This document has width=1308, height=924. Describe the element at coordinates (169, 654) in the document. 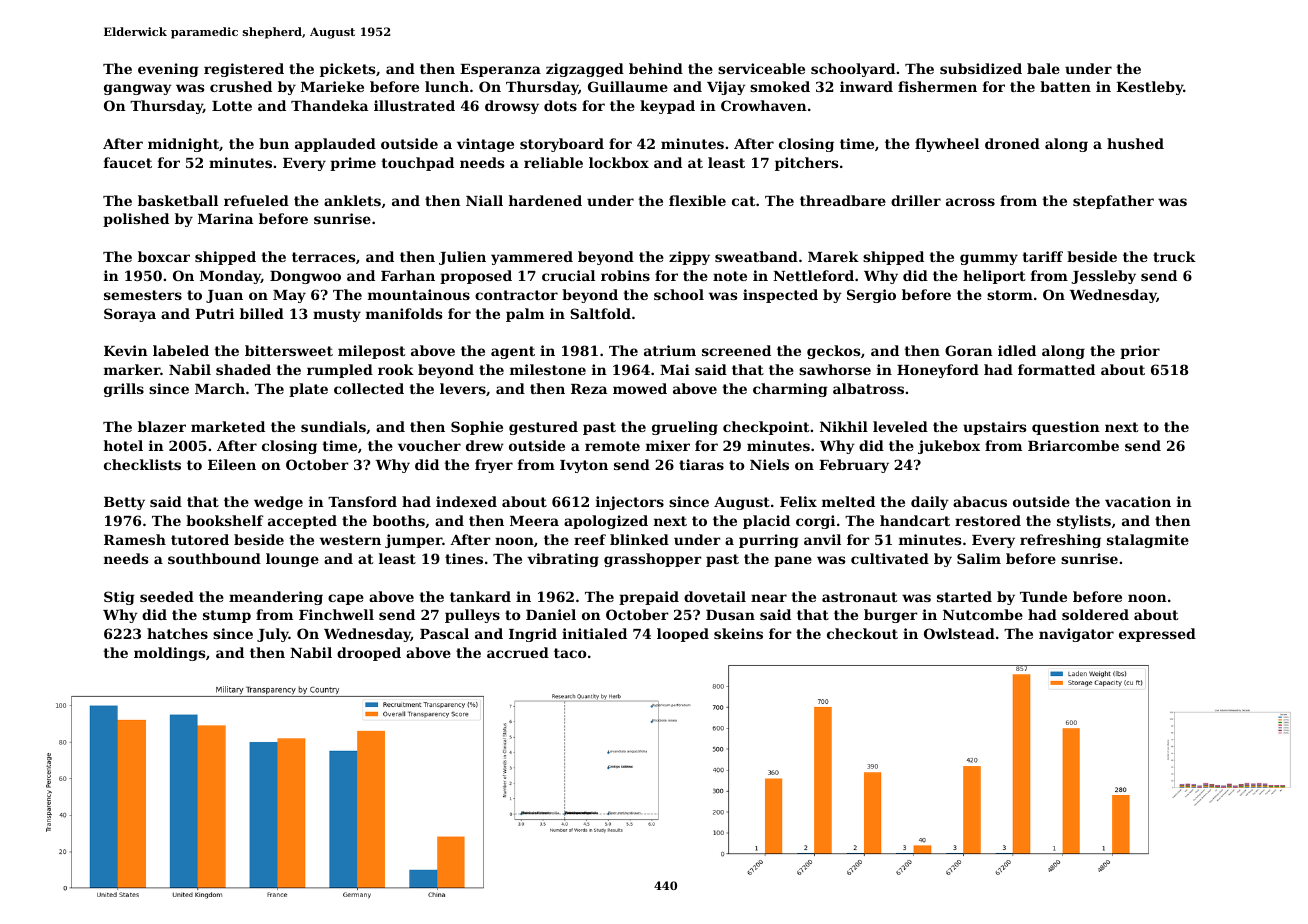

I see `moldings` at that location.
